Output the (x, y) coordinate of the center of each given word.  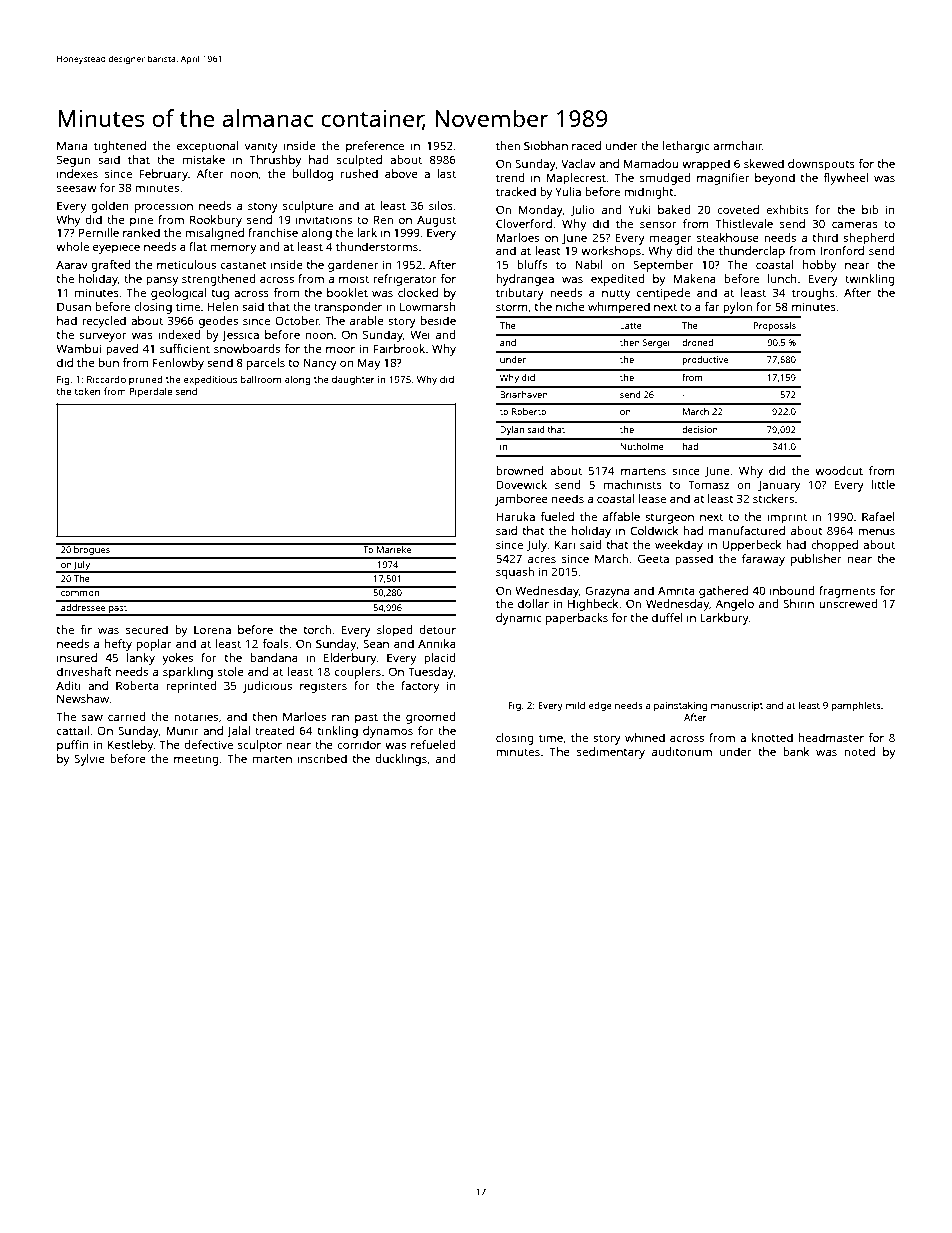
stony (263, 207)
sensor (658, 225)
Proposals (775, 326)
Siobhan (546, 145)
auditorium (682, 751)
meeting (196, 760)
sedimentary (611, 753)
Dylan (512, 430)
